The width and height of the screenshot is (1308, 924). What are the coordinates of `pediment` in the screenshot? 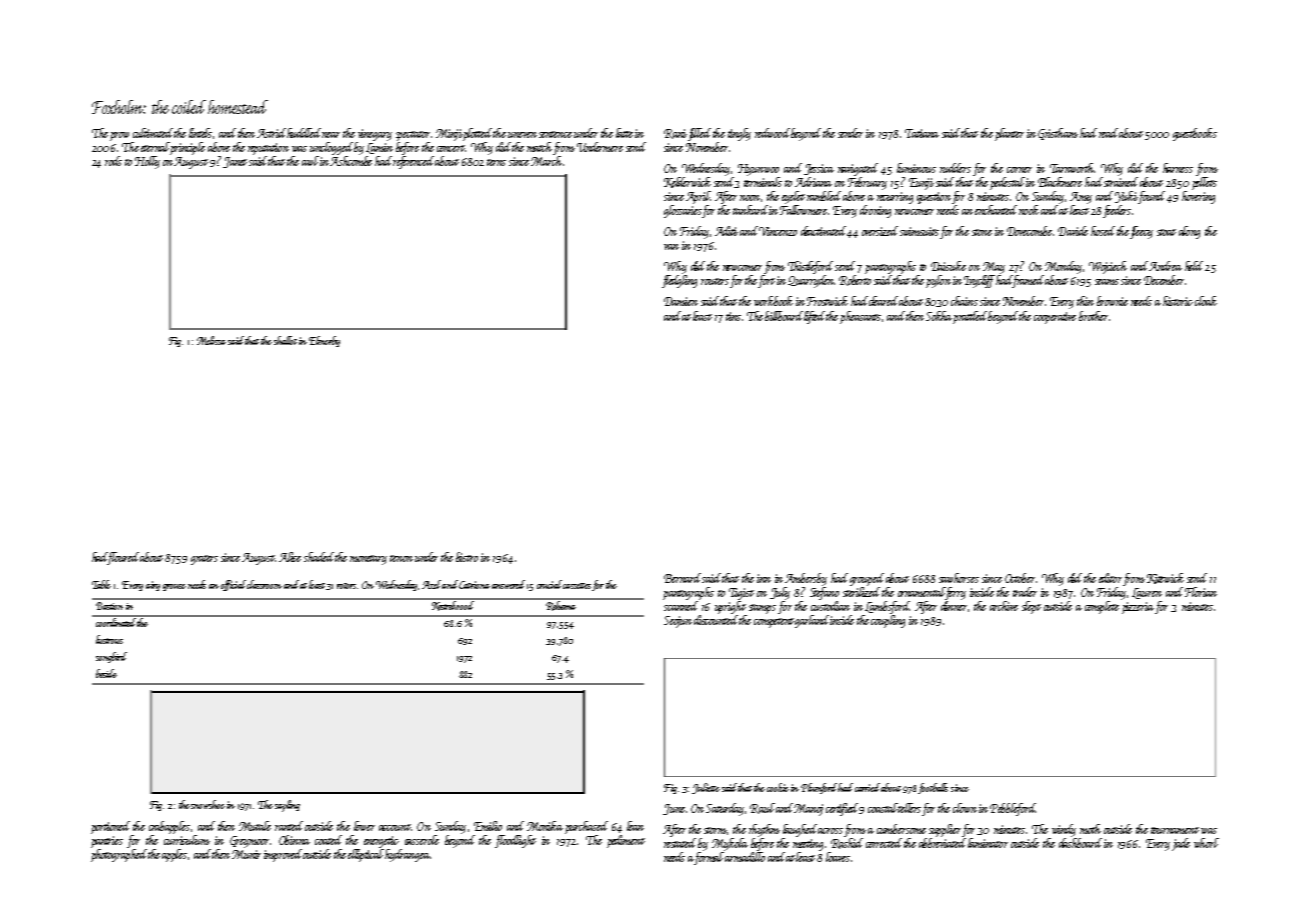 It's located at (626, 841).
